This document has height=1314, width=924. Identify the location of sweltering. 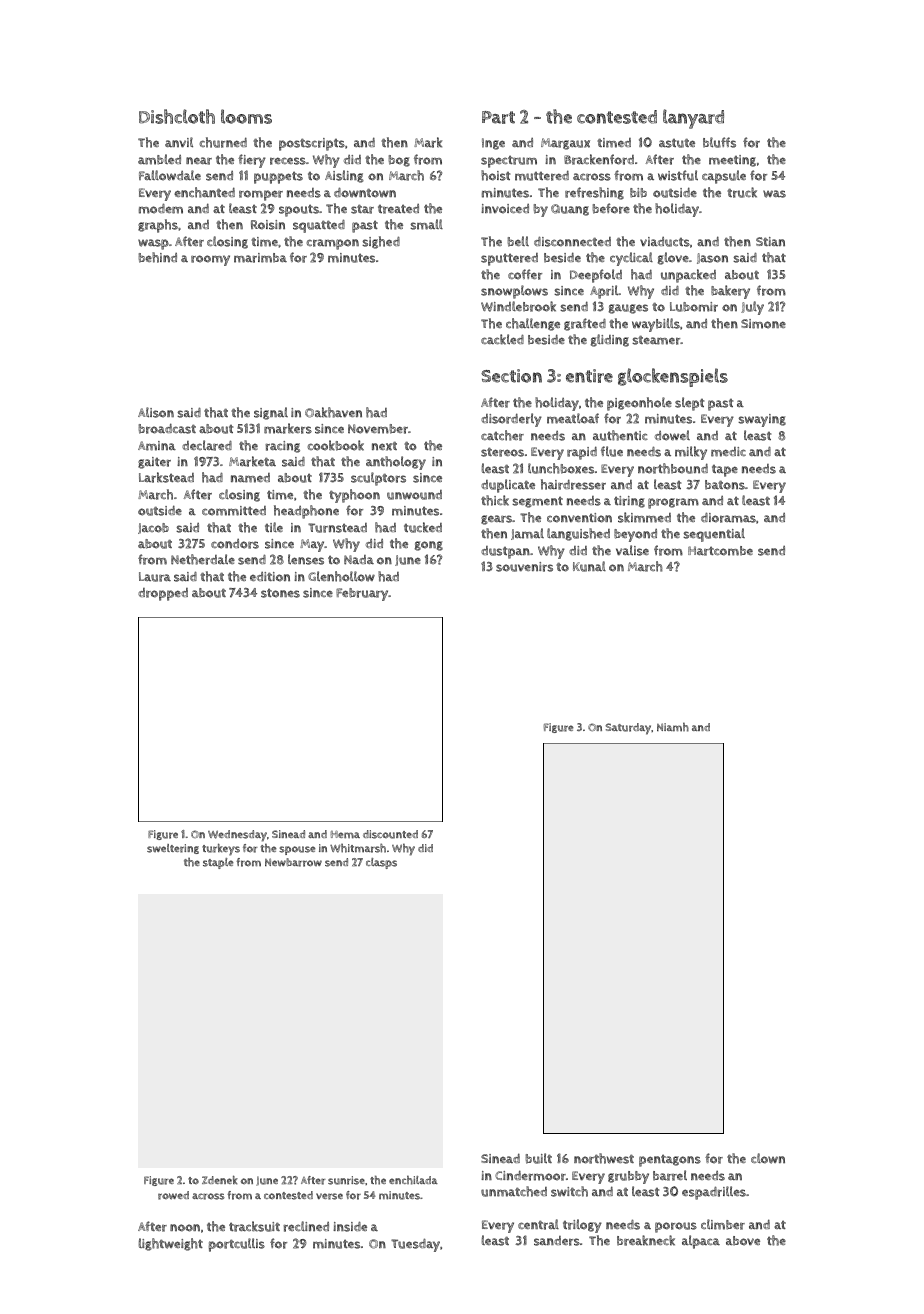
(173, 849).
